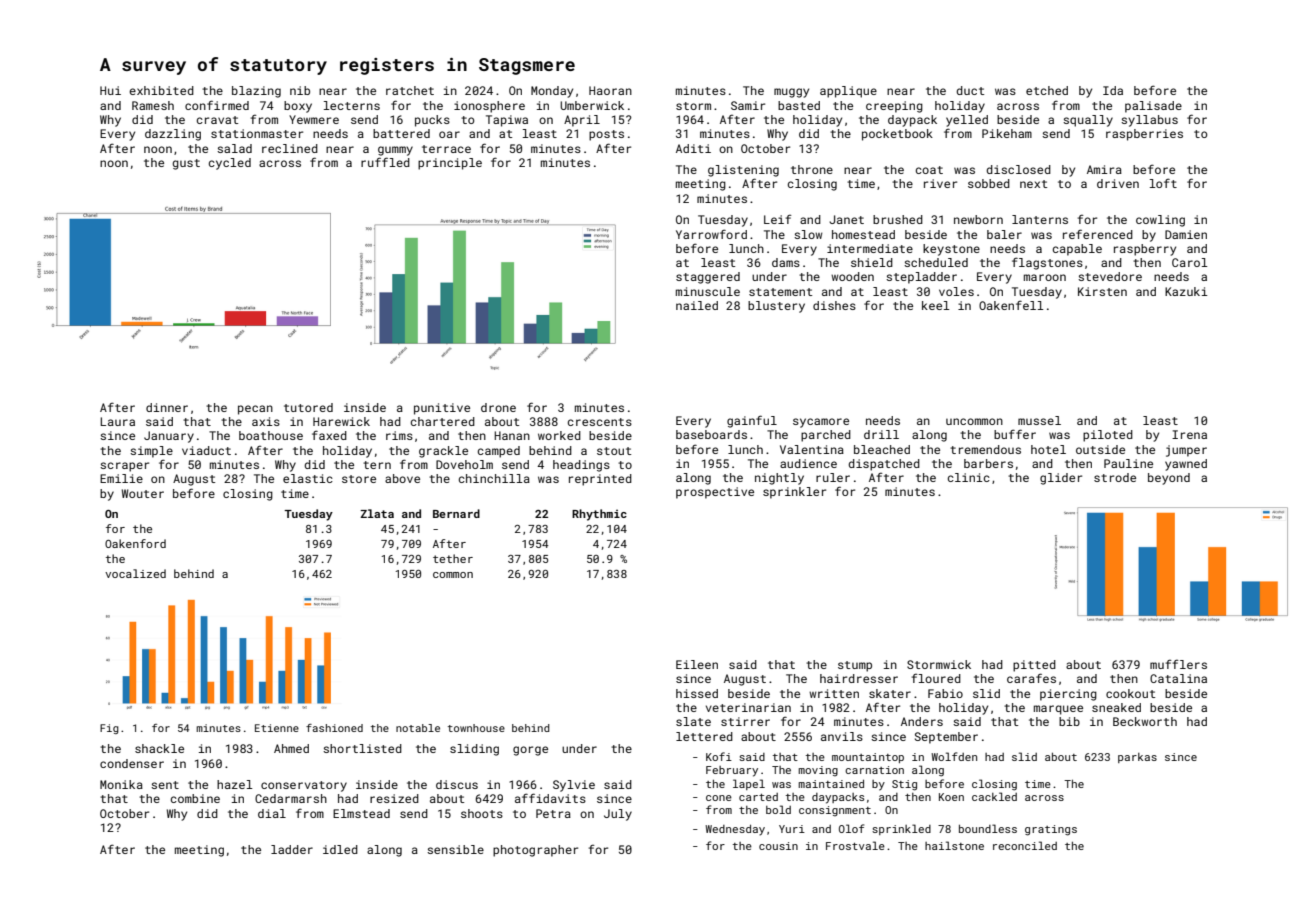 The image size is (1308, 924). I want to click on dishes, so click(834, 305).
